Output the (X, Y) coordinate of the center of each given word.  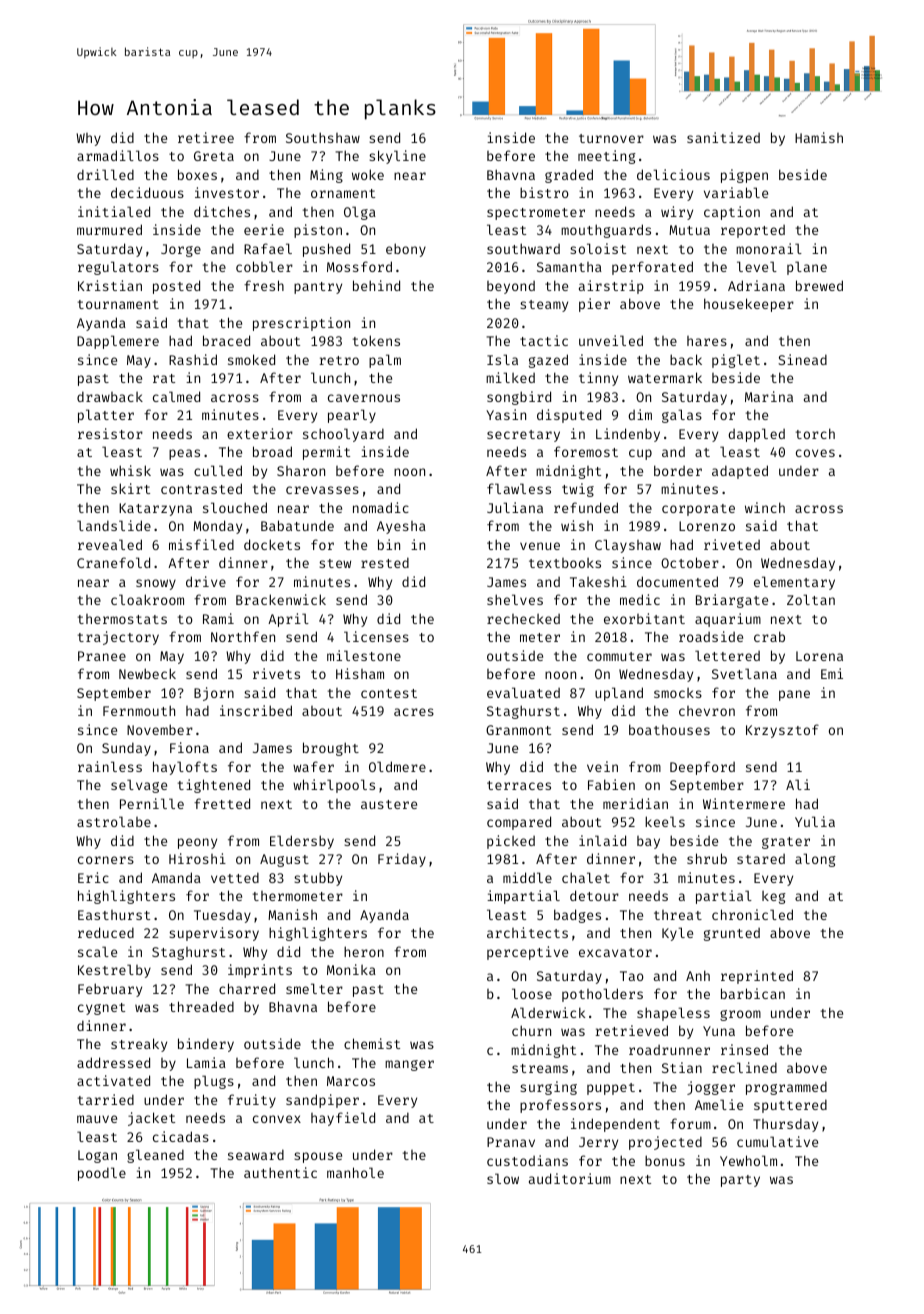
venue (540, 546)
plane (807, 268)
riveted (732, 544)
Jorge (181, 250)
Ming (326, 176)
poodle (102, 1174)
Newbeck (147, 673)
